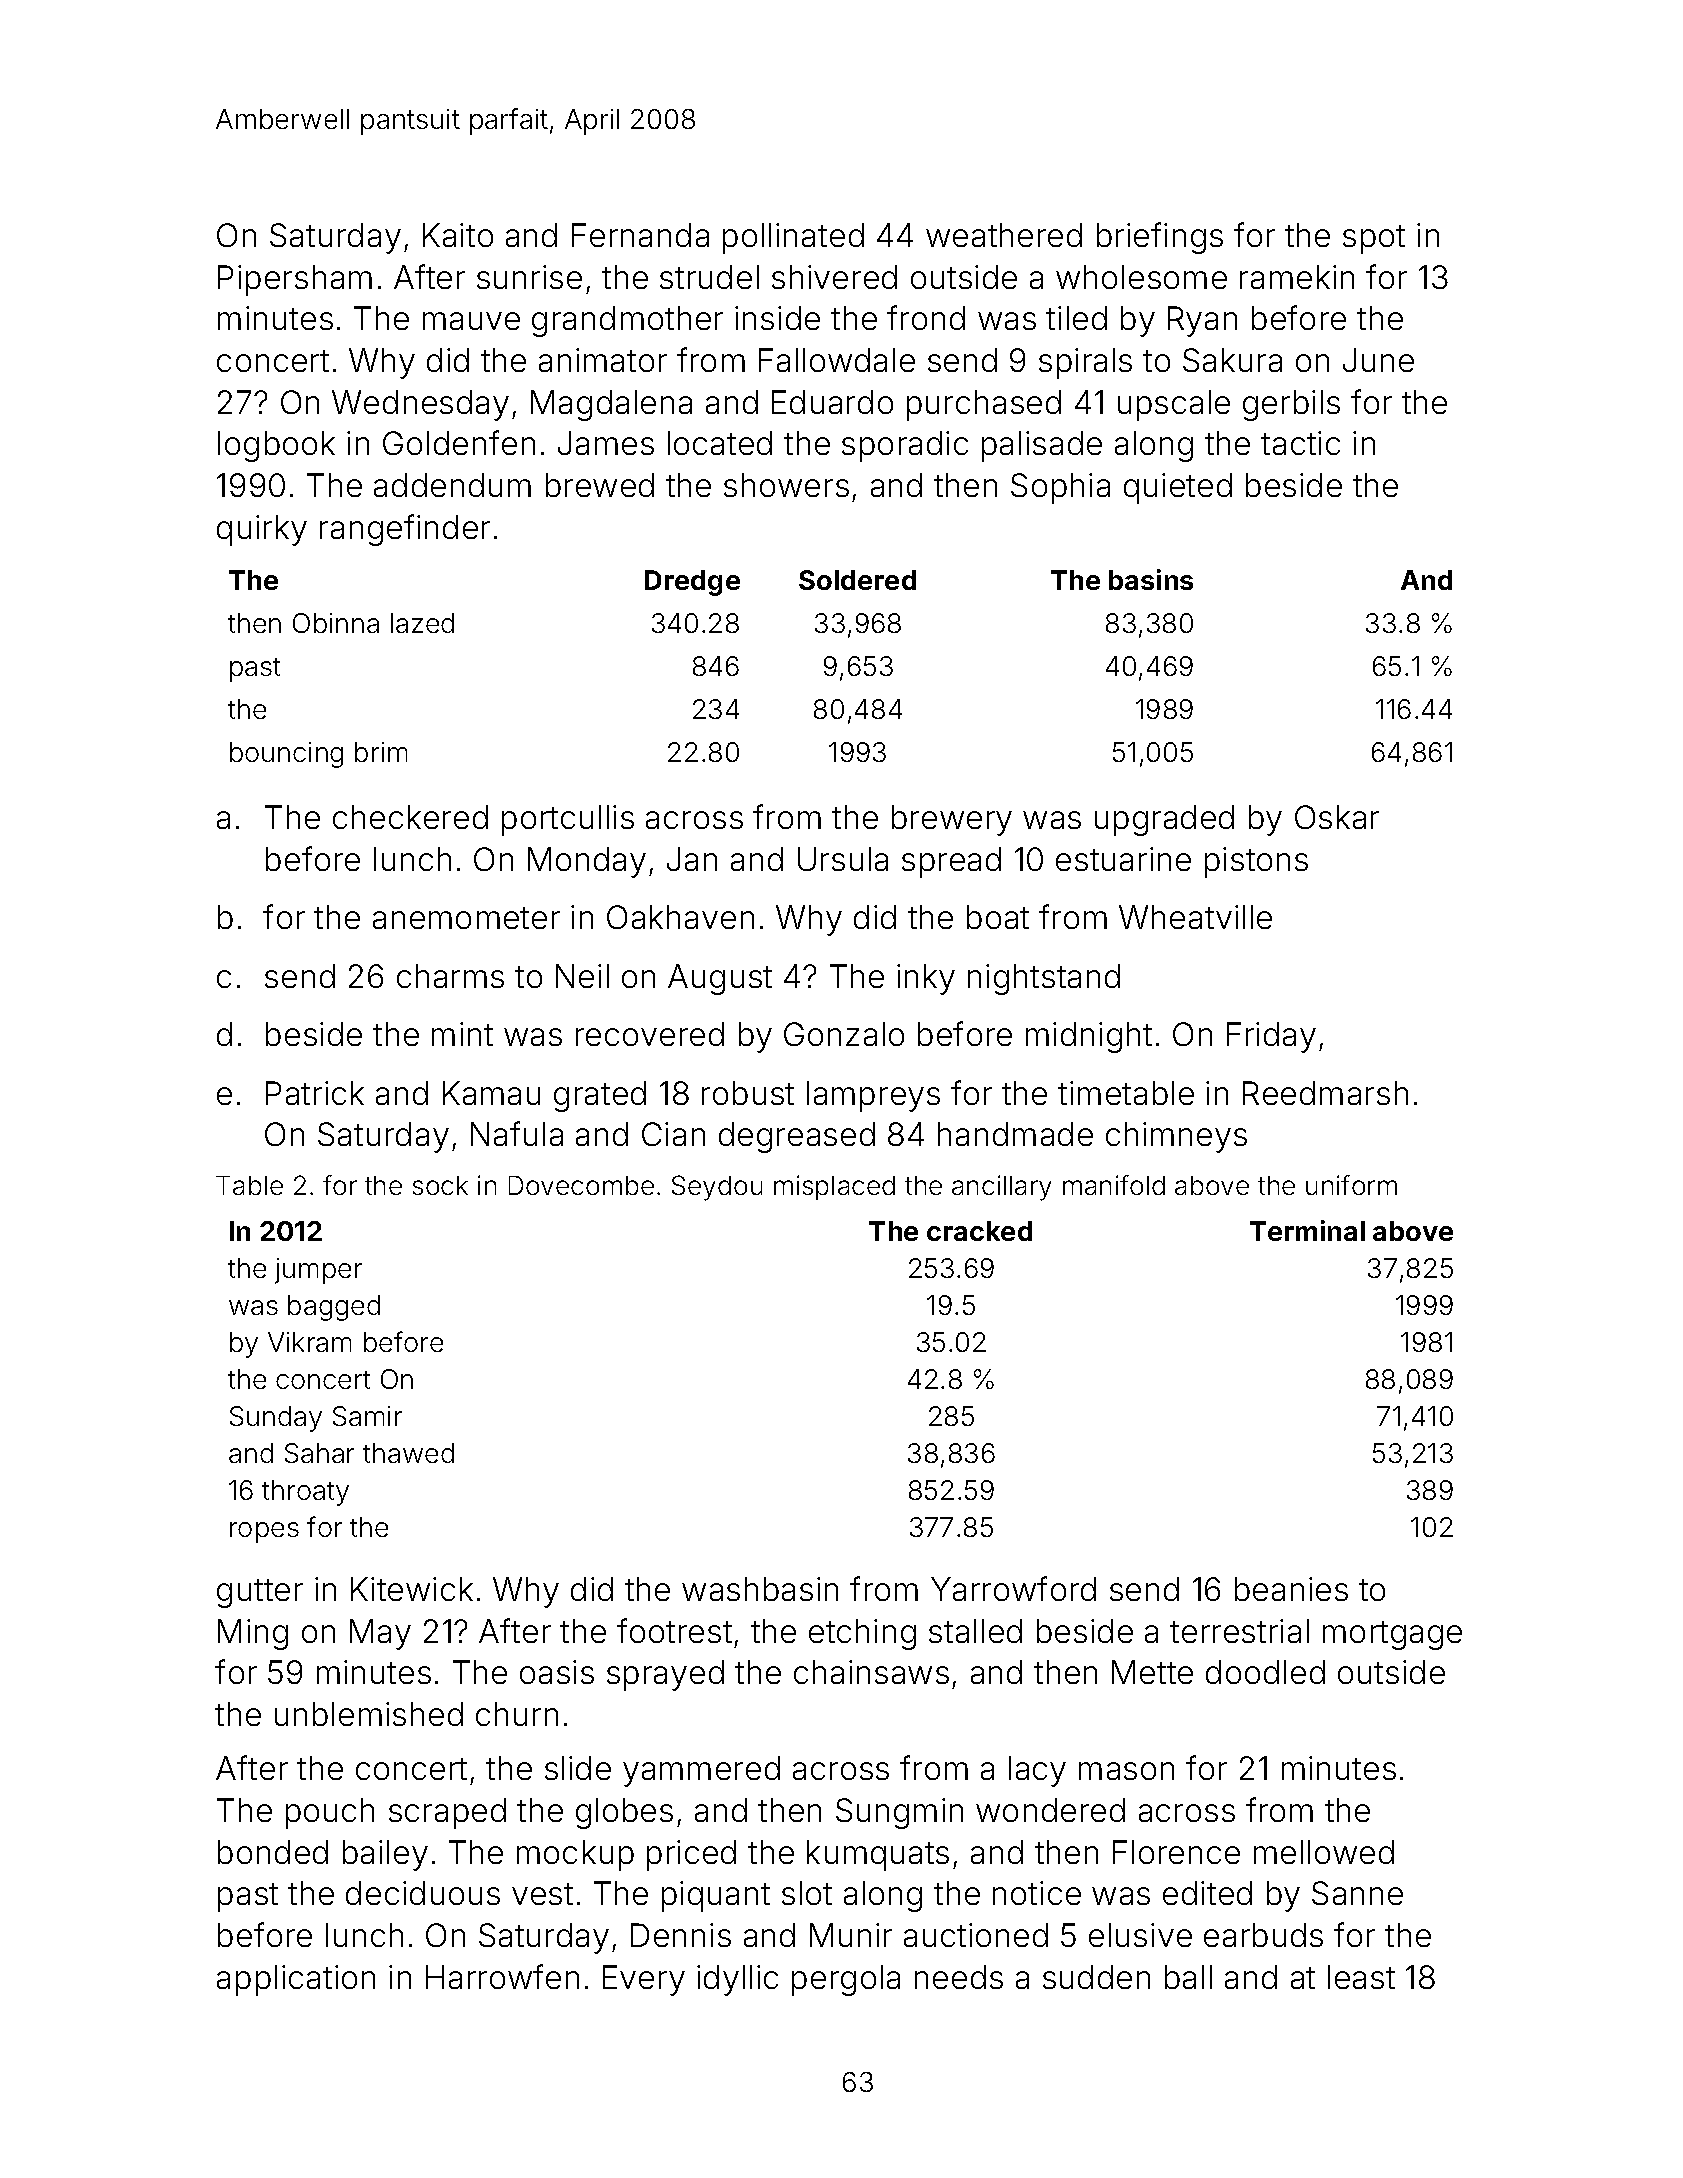 The height and width of the screenshot is (2178, 1683). I want to click on logbook, so click(276, 446).
